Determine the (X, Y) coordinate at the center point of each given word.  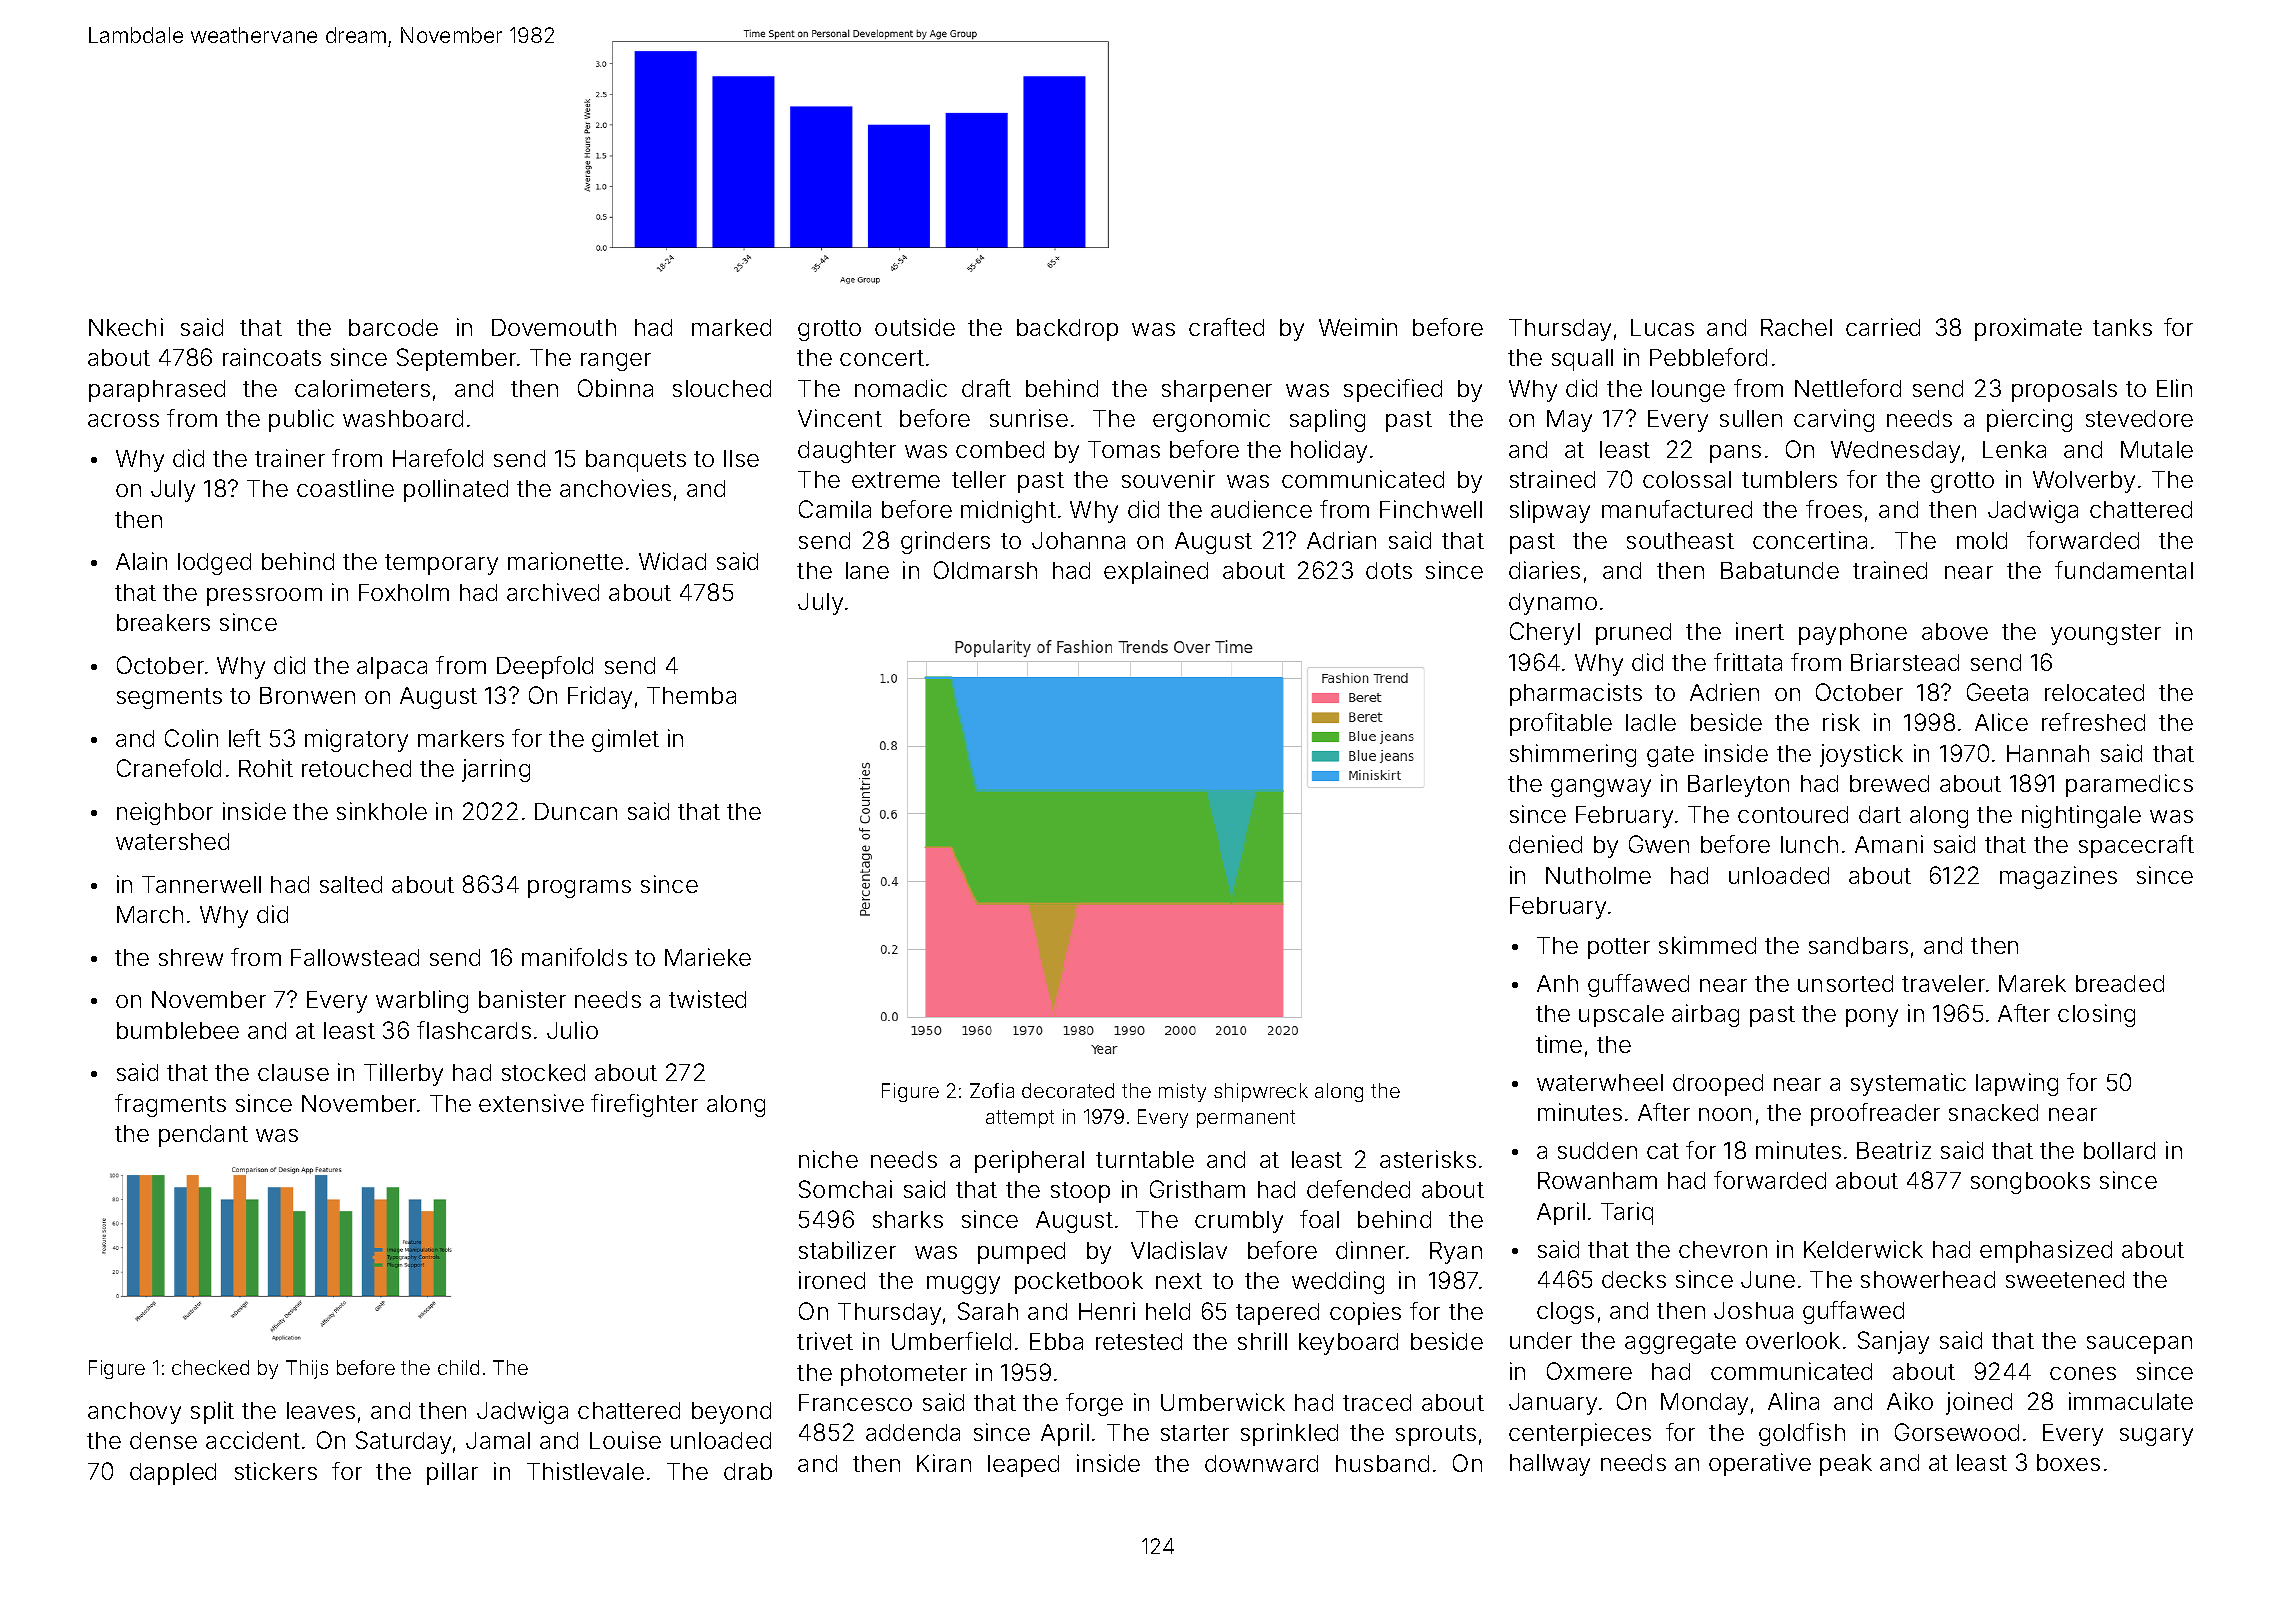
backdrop (1067, 330)
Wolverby (2084, 482)
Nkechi (126, 327)
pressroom (264, 597)
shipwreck (1261, 1092)
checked (210, 1367)
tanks (2122, 327)
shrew (191, 957)
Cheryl (1545, 633)
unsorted (1845, 983)
